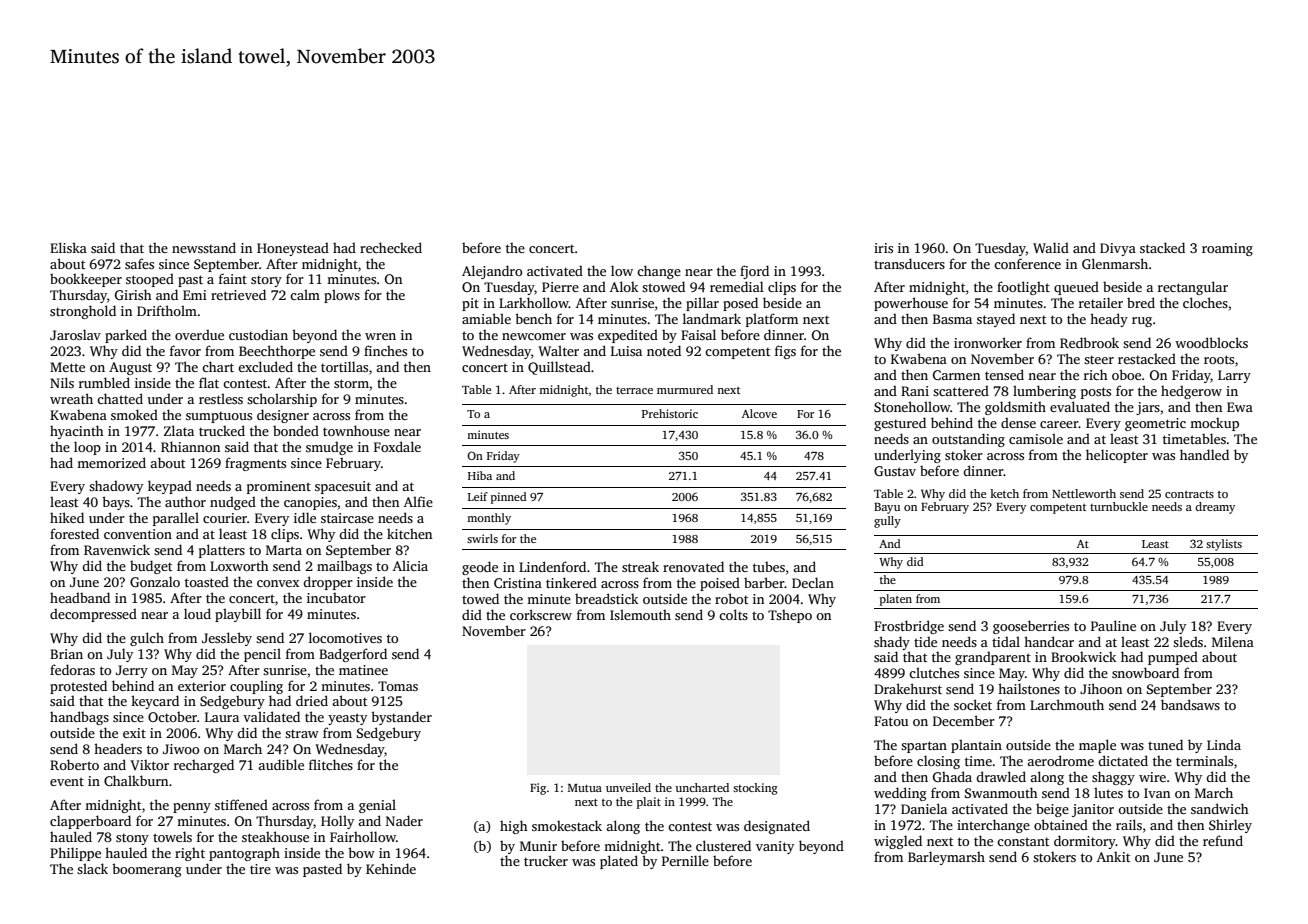 This screenshot has width=1308, height=924. I want to click on Milena, so click(1233, 641).
